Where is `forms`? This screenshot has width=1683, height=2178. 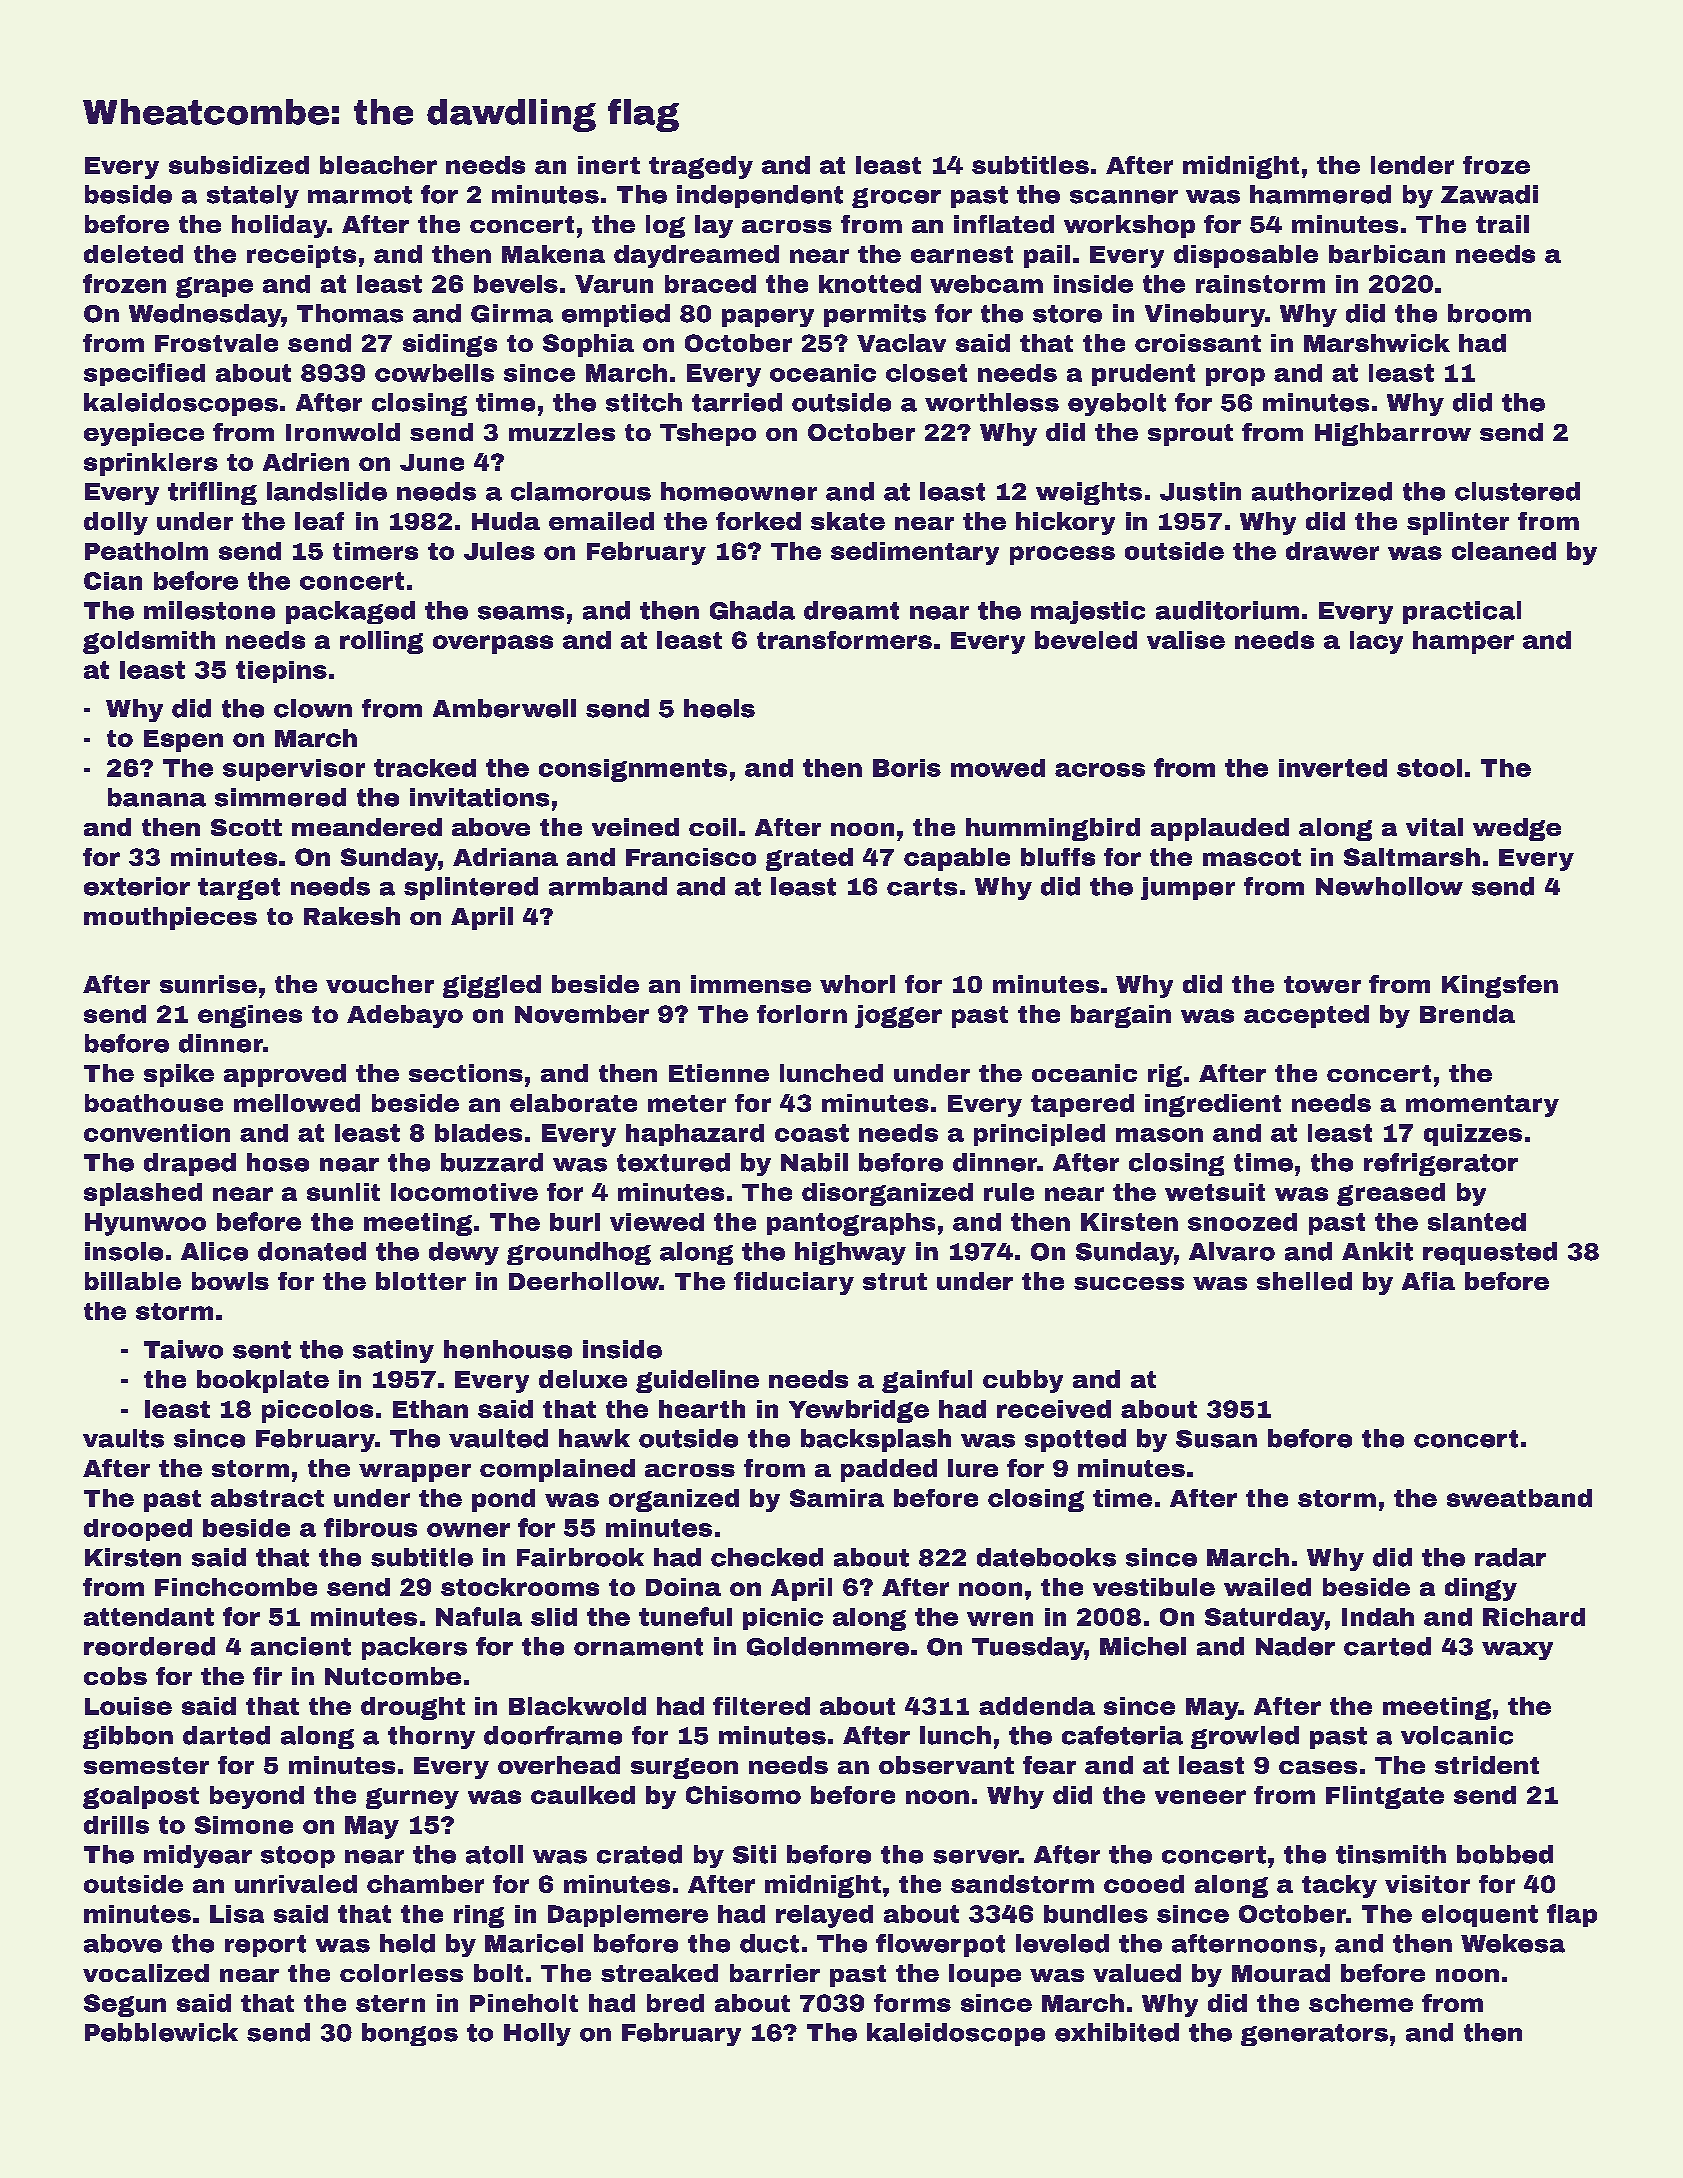
forms is located at coordinates (912, 2003).
